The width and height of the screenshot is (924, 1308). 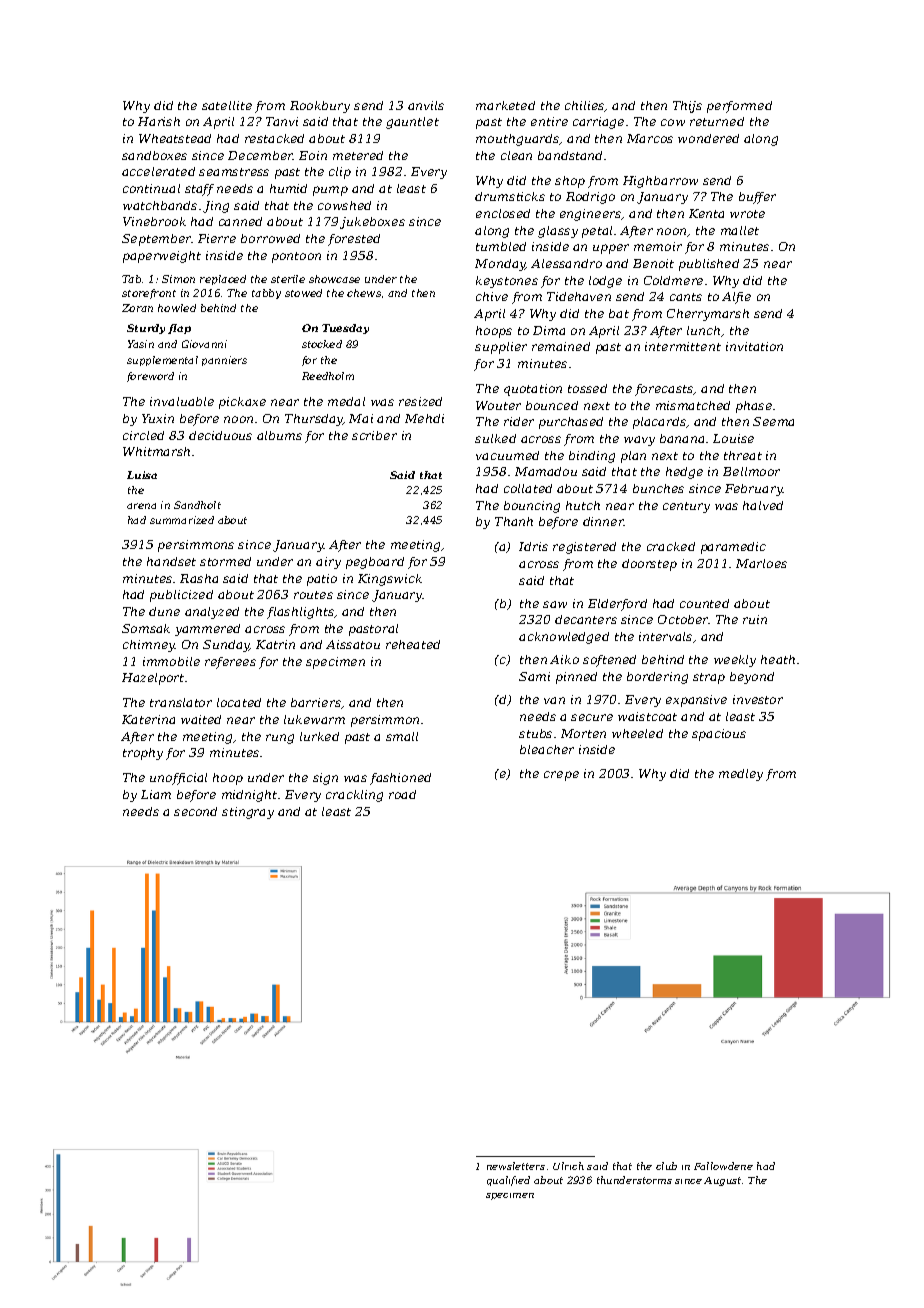 I want to click on Marloes, so click(x=761, y=563).
